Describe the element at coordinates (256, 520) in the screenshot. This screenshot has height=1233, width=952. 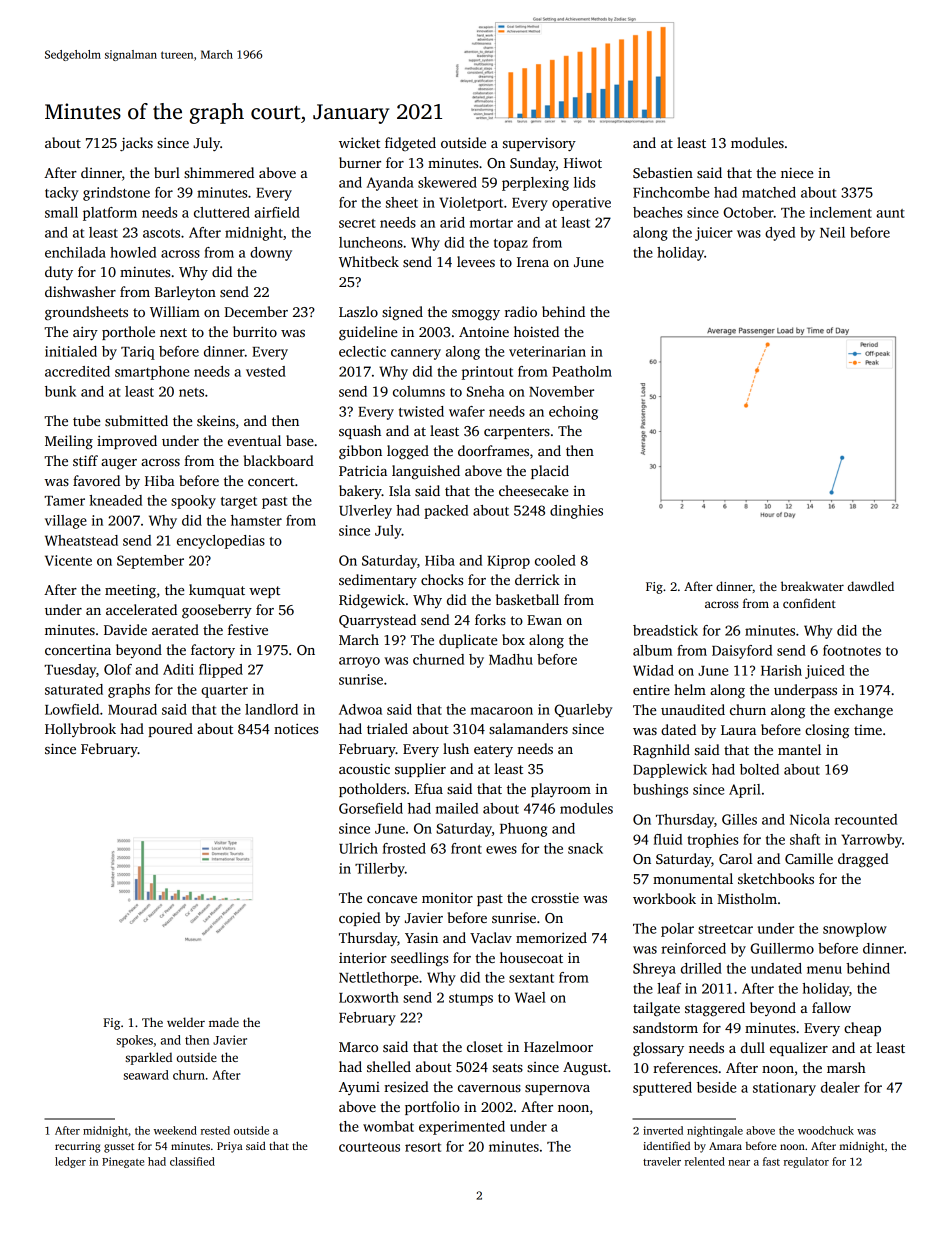
I see `hamster` at that location.
